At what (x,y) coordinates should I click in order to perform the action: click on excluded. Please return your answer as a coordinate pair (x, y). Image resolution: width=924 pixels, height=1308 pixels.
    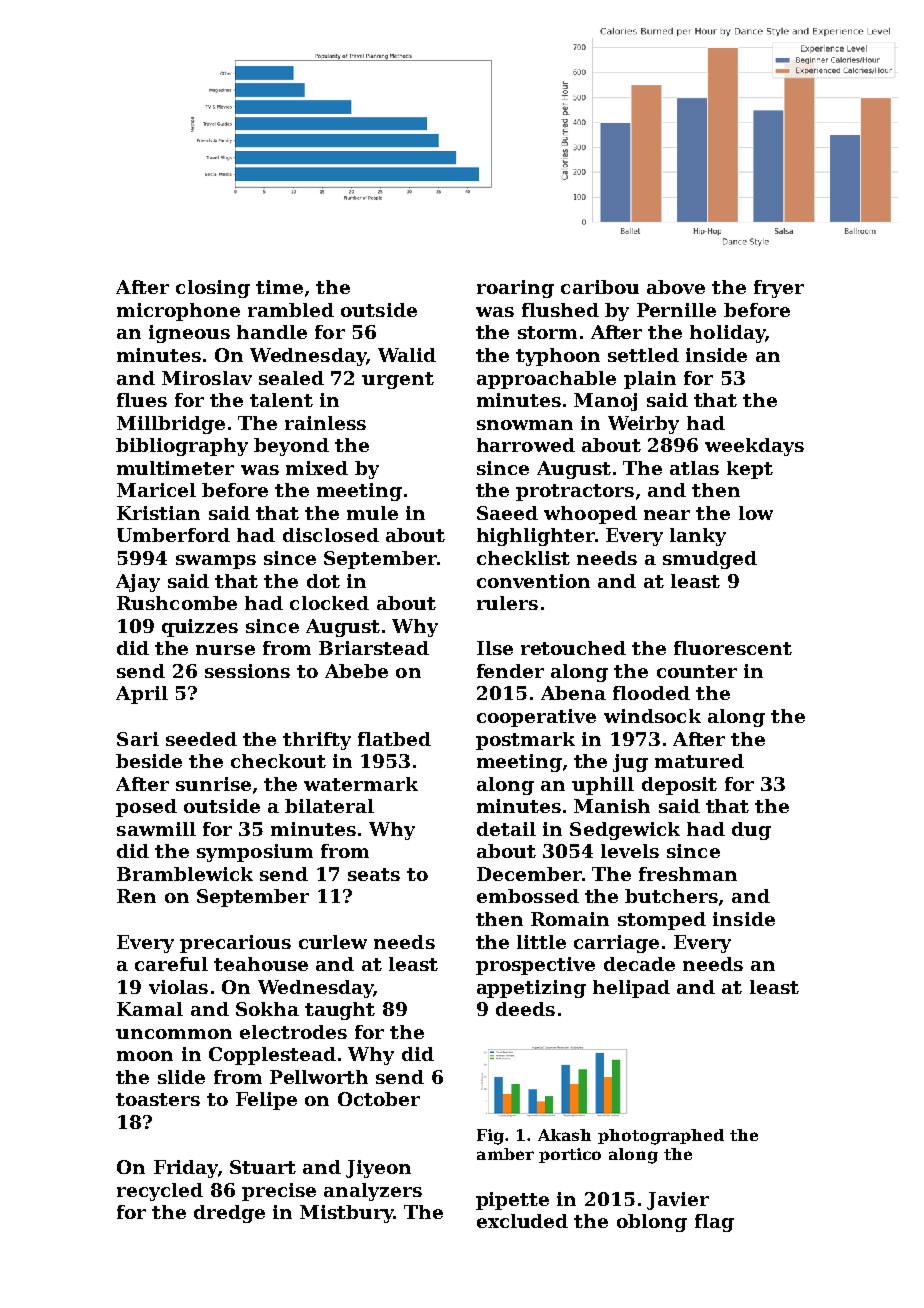
    Looking at the image, I should click on (522, 1221).
